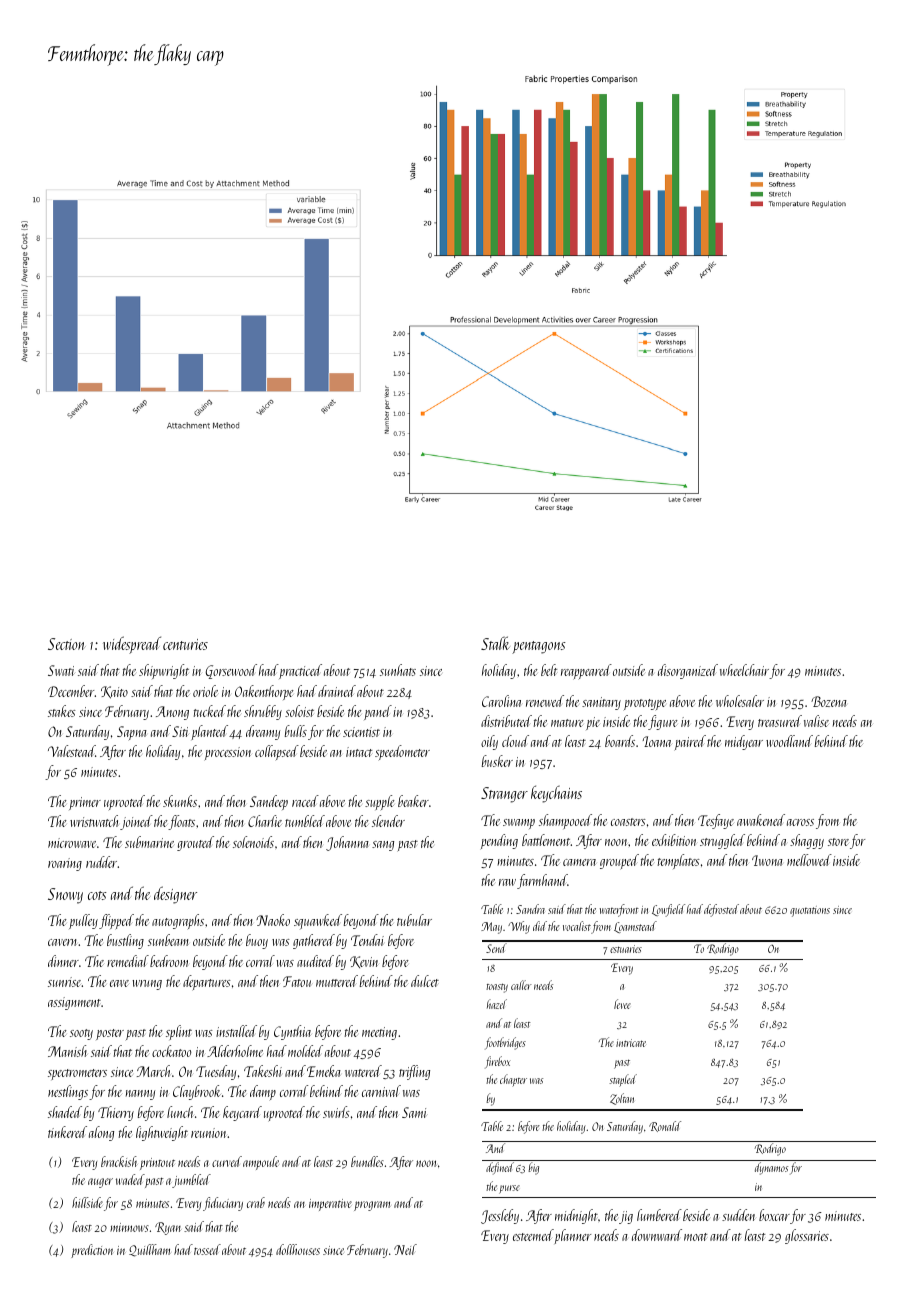  Describe the element at coordinates (363, 1071) in the screenshot. I see `watered` at that location.
